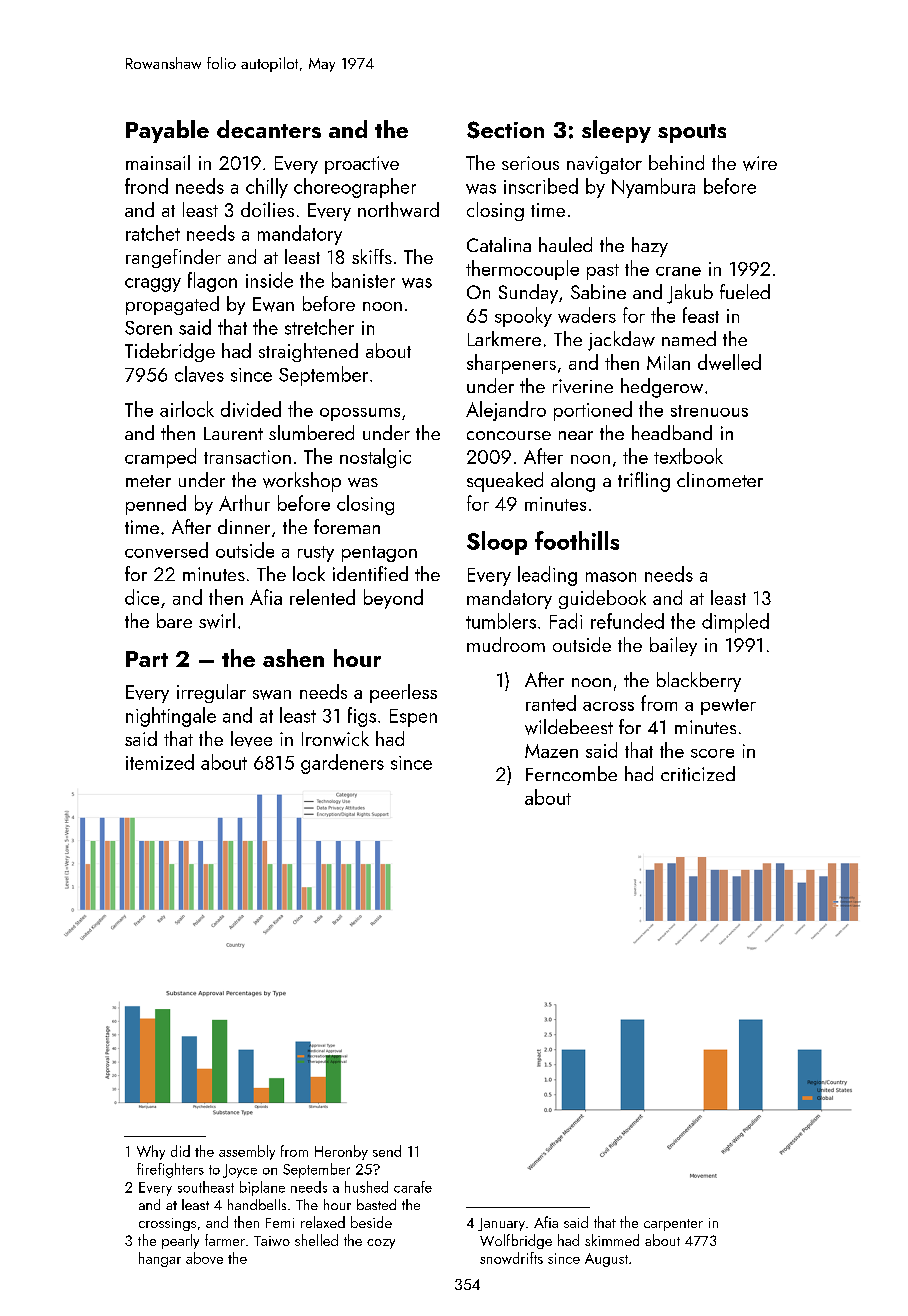  I want to click on proactive, so click(362, 165).
